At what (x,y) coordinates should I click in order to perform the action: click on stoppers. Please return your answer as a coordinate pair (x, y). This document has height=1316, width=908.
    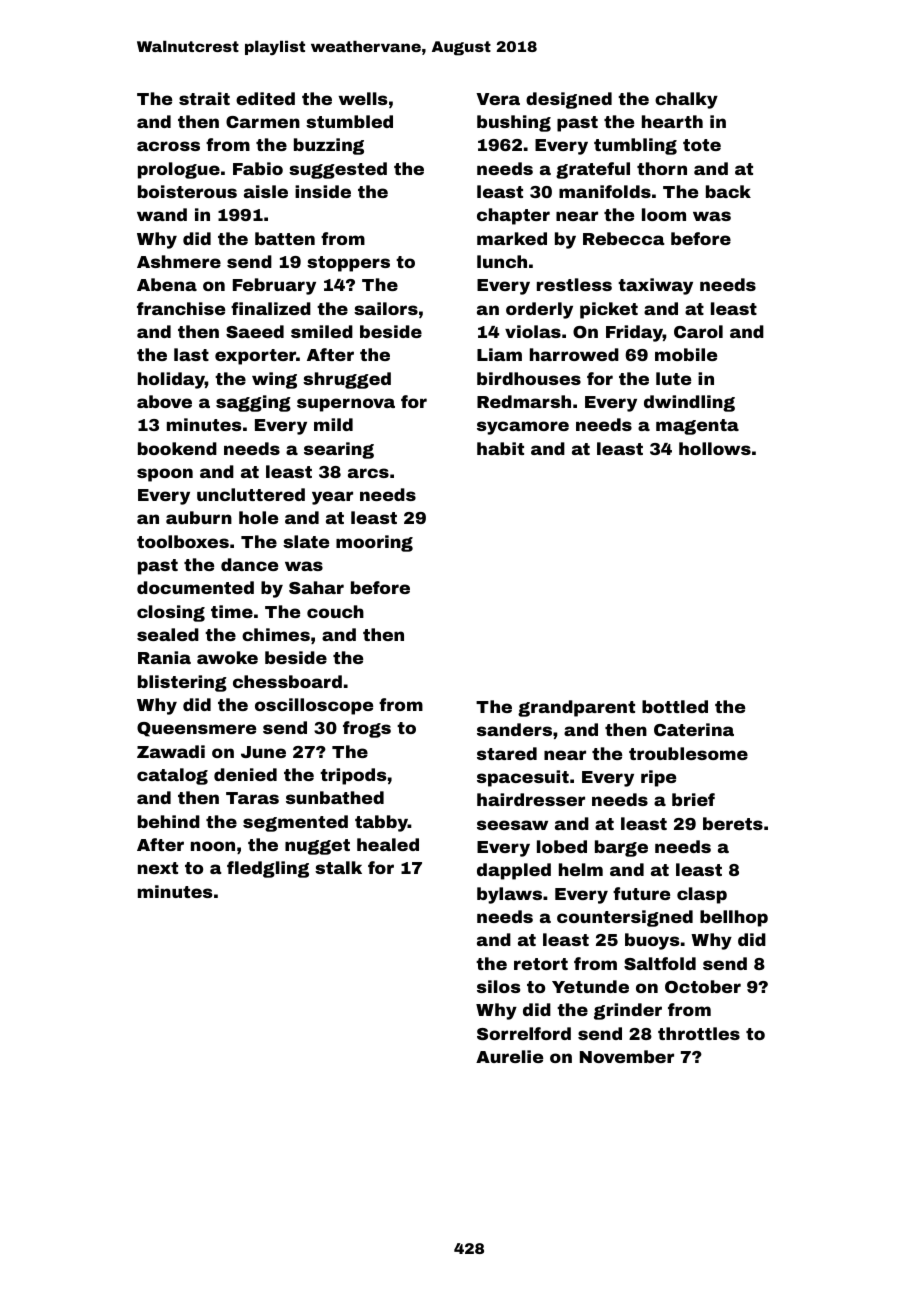
    Looking at the image, I should click on (348, 264).
